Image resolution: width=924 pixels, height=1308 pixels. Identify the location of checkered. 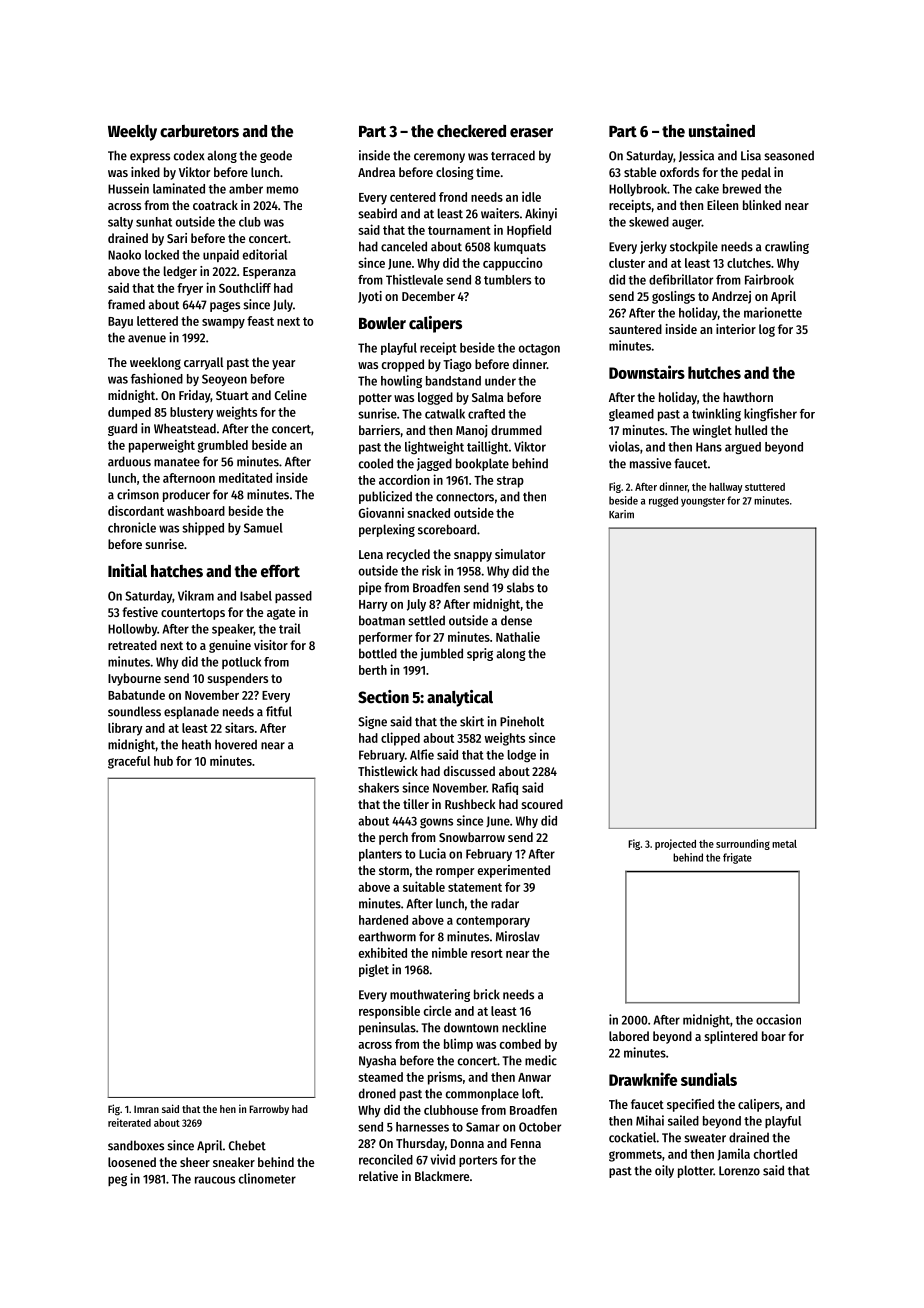
(471, 131).
